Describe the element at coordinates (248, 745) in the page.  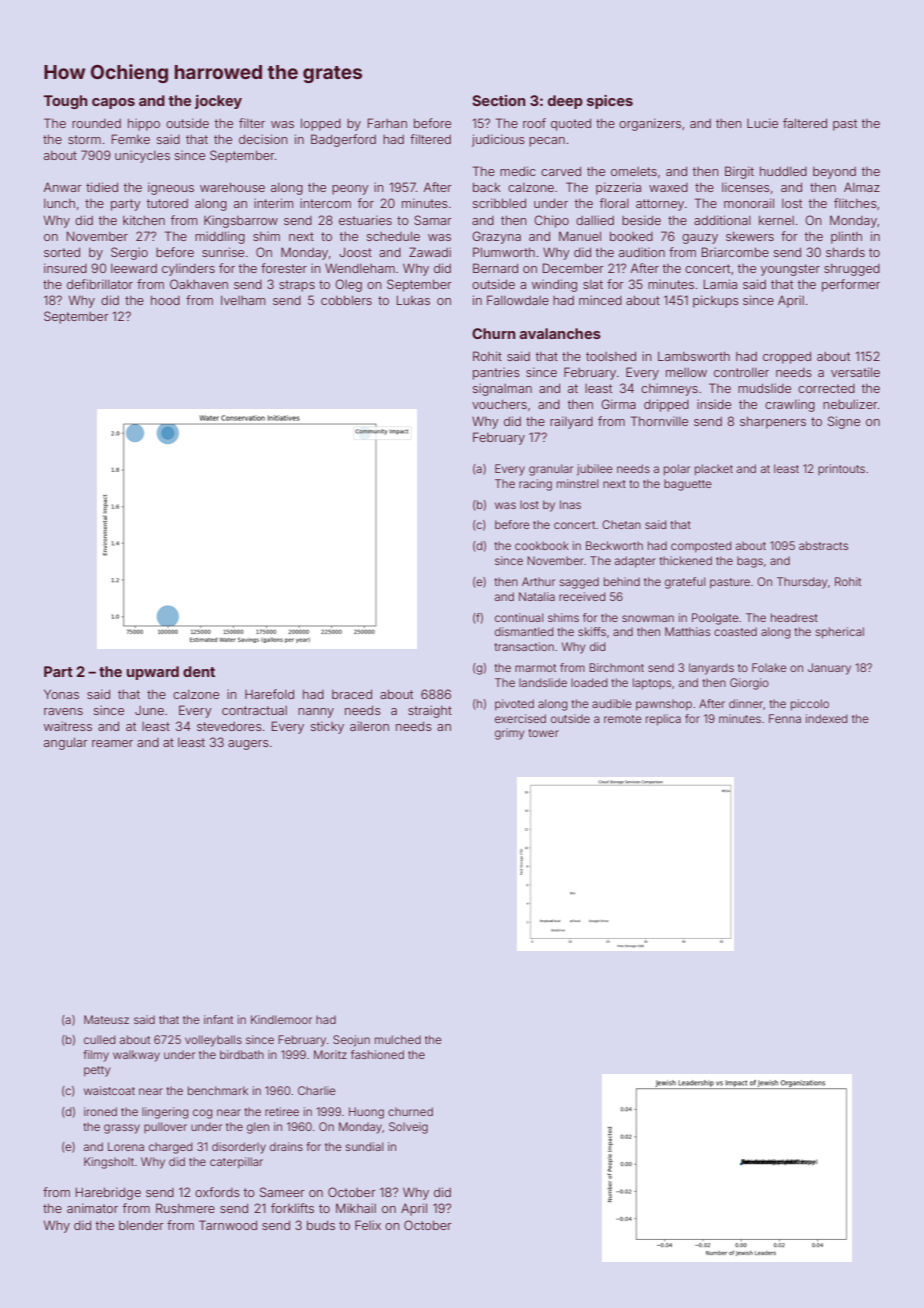
I see `augers` at that location.
